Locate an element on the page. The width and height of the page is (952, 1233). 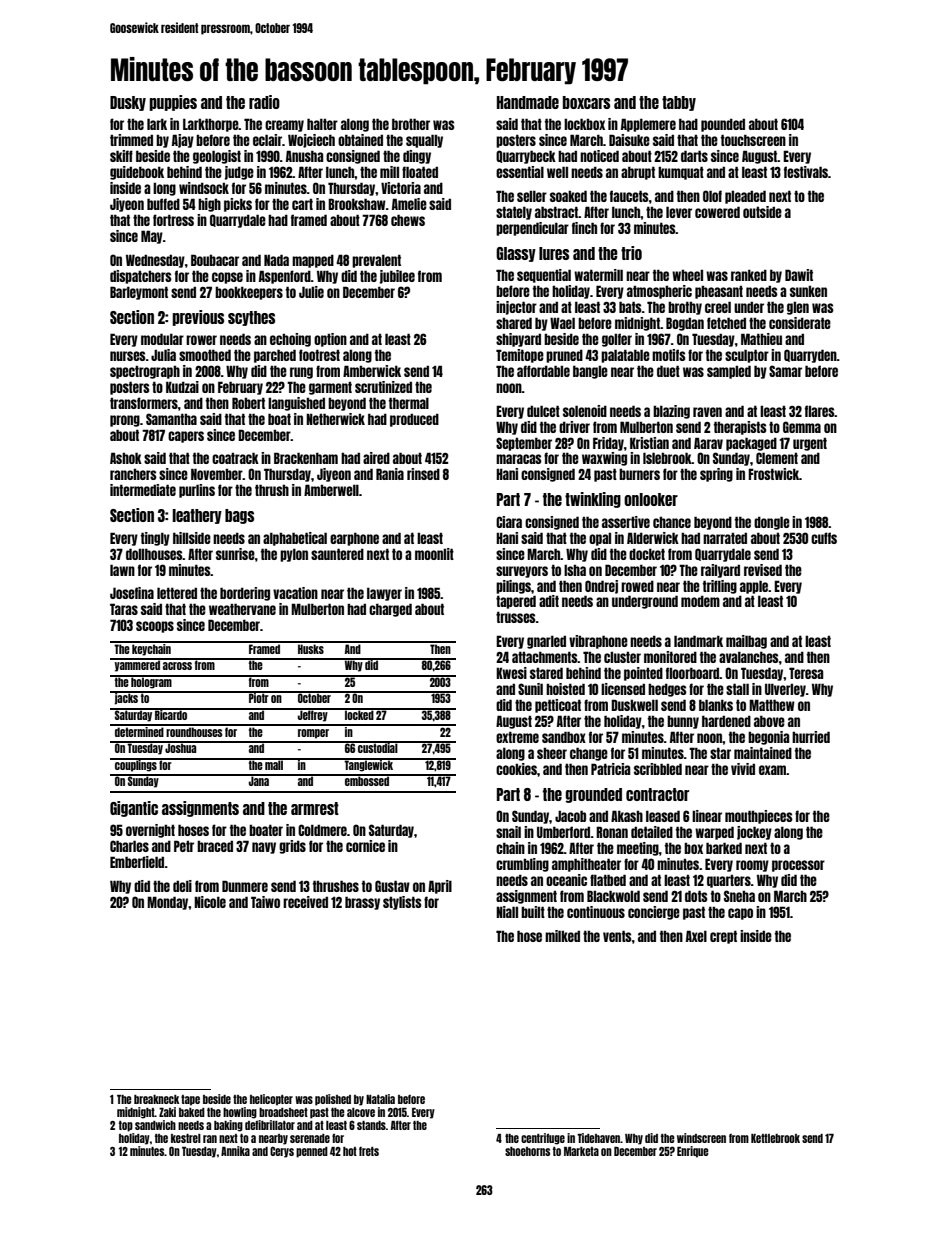
sandbox is located at coordinates (564, 737).
